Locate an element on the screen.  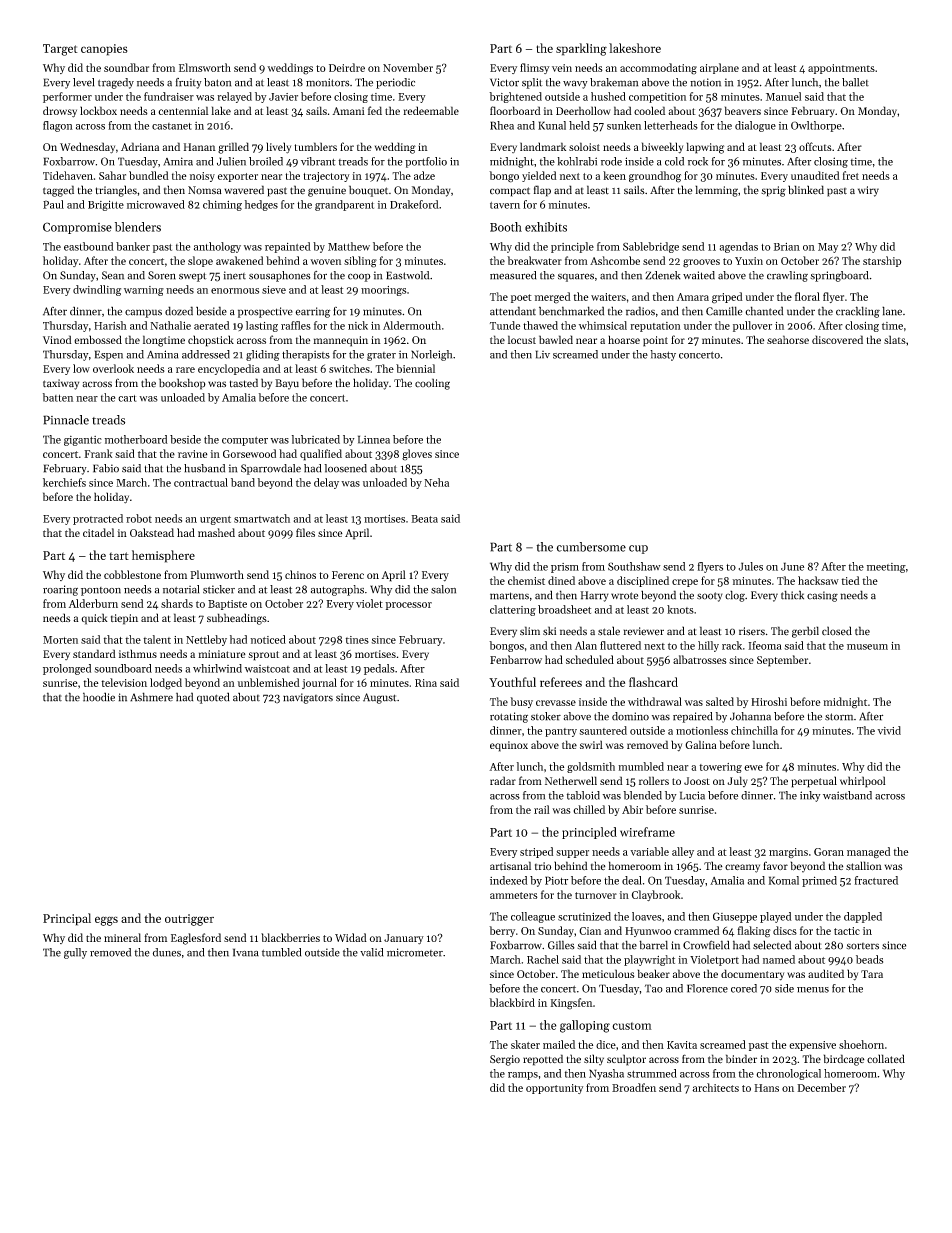
Ashmere is located at coordinates (151, 697).
